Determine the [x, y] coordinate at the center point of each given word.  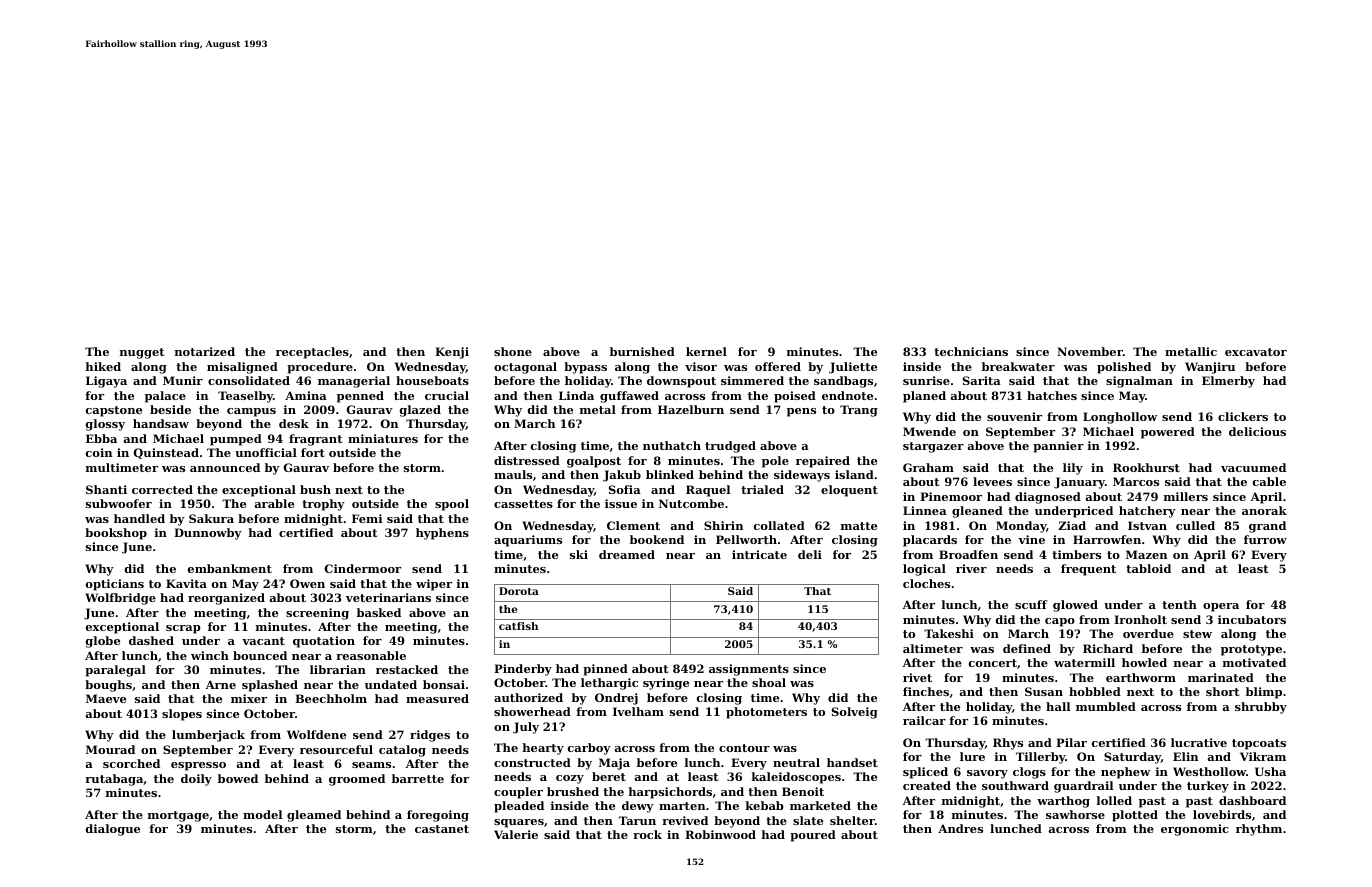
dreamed [627, 554]
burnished [642, 351]
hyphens [442, 534]
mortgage [178, 816]
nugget [142, 353]
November [1090, 351]
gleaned [977, 512]
